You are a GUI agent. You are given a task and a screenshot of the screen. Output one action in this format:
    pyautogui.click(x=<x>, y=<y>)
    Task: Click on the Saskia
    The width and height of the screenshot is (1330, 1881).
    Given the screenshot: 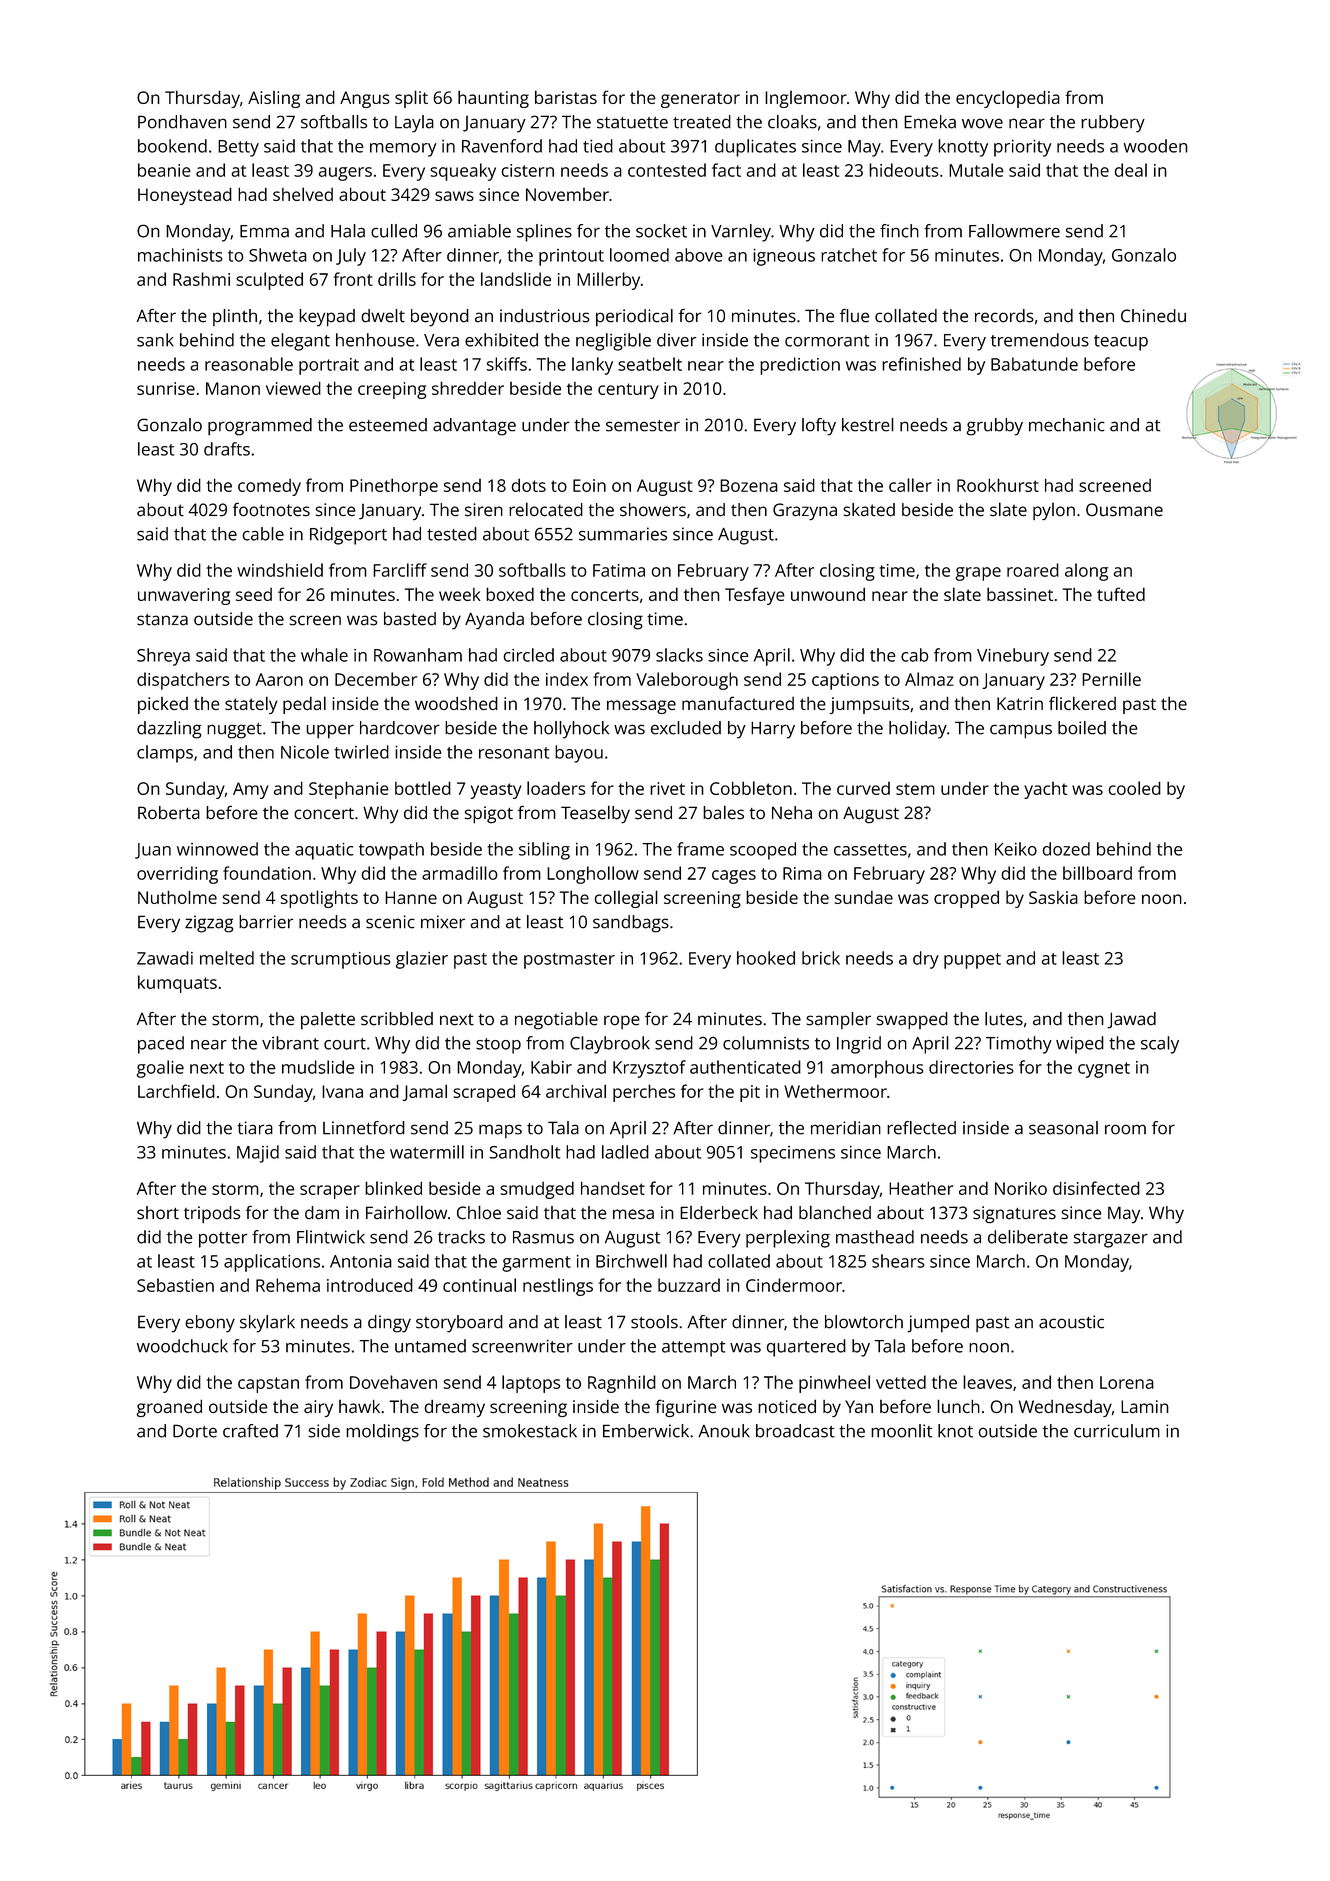 What is the action you would take?
    pyautogui.click(x=1053, y=897)
